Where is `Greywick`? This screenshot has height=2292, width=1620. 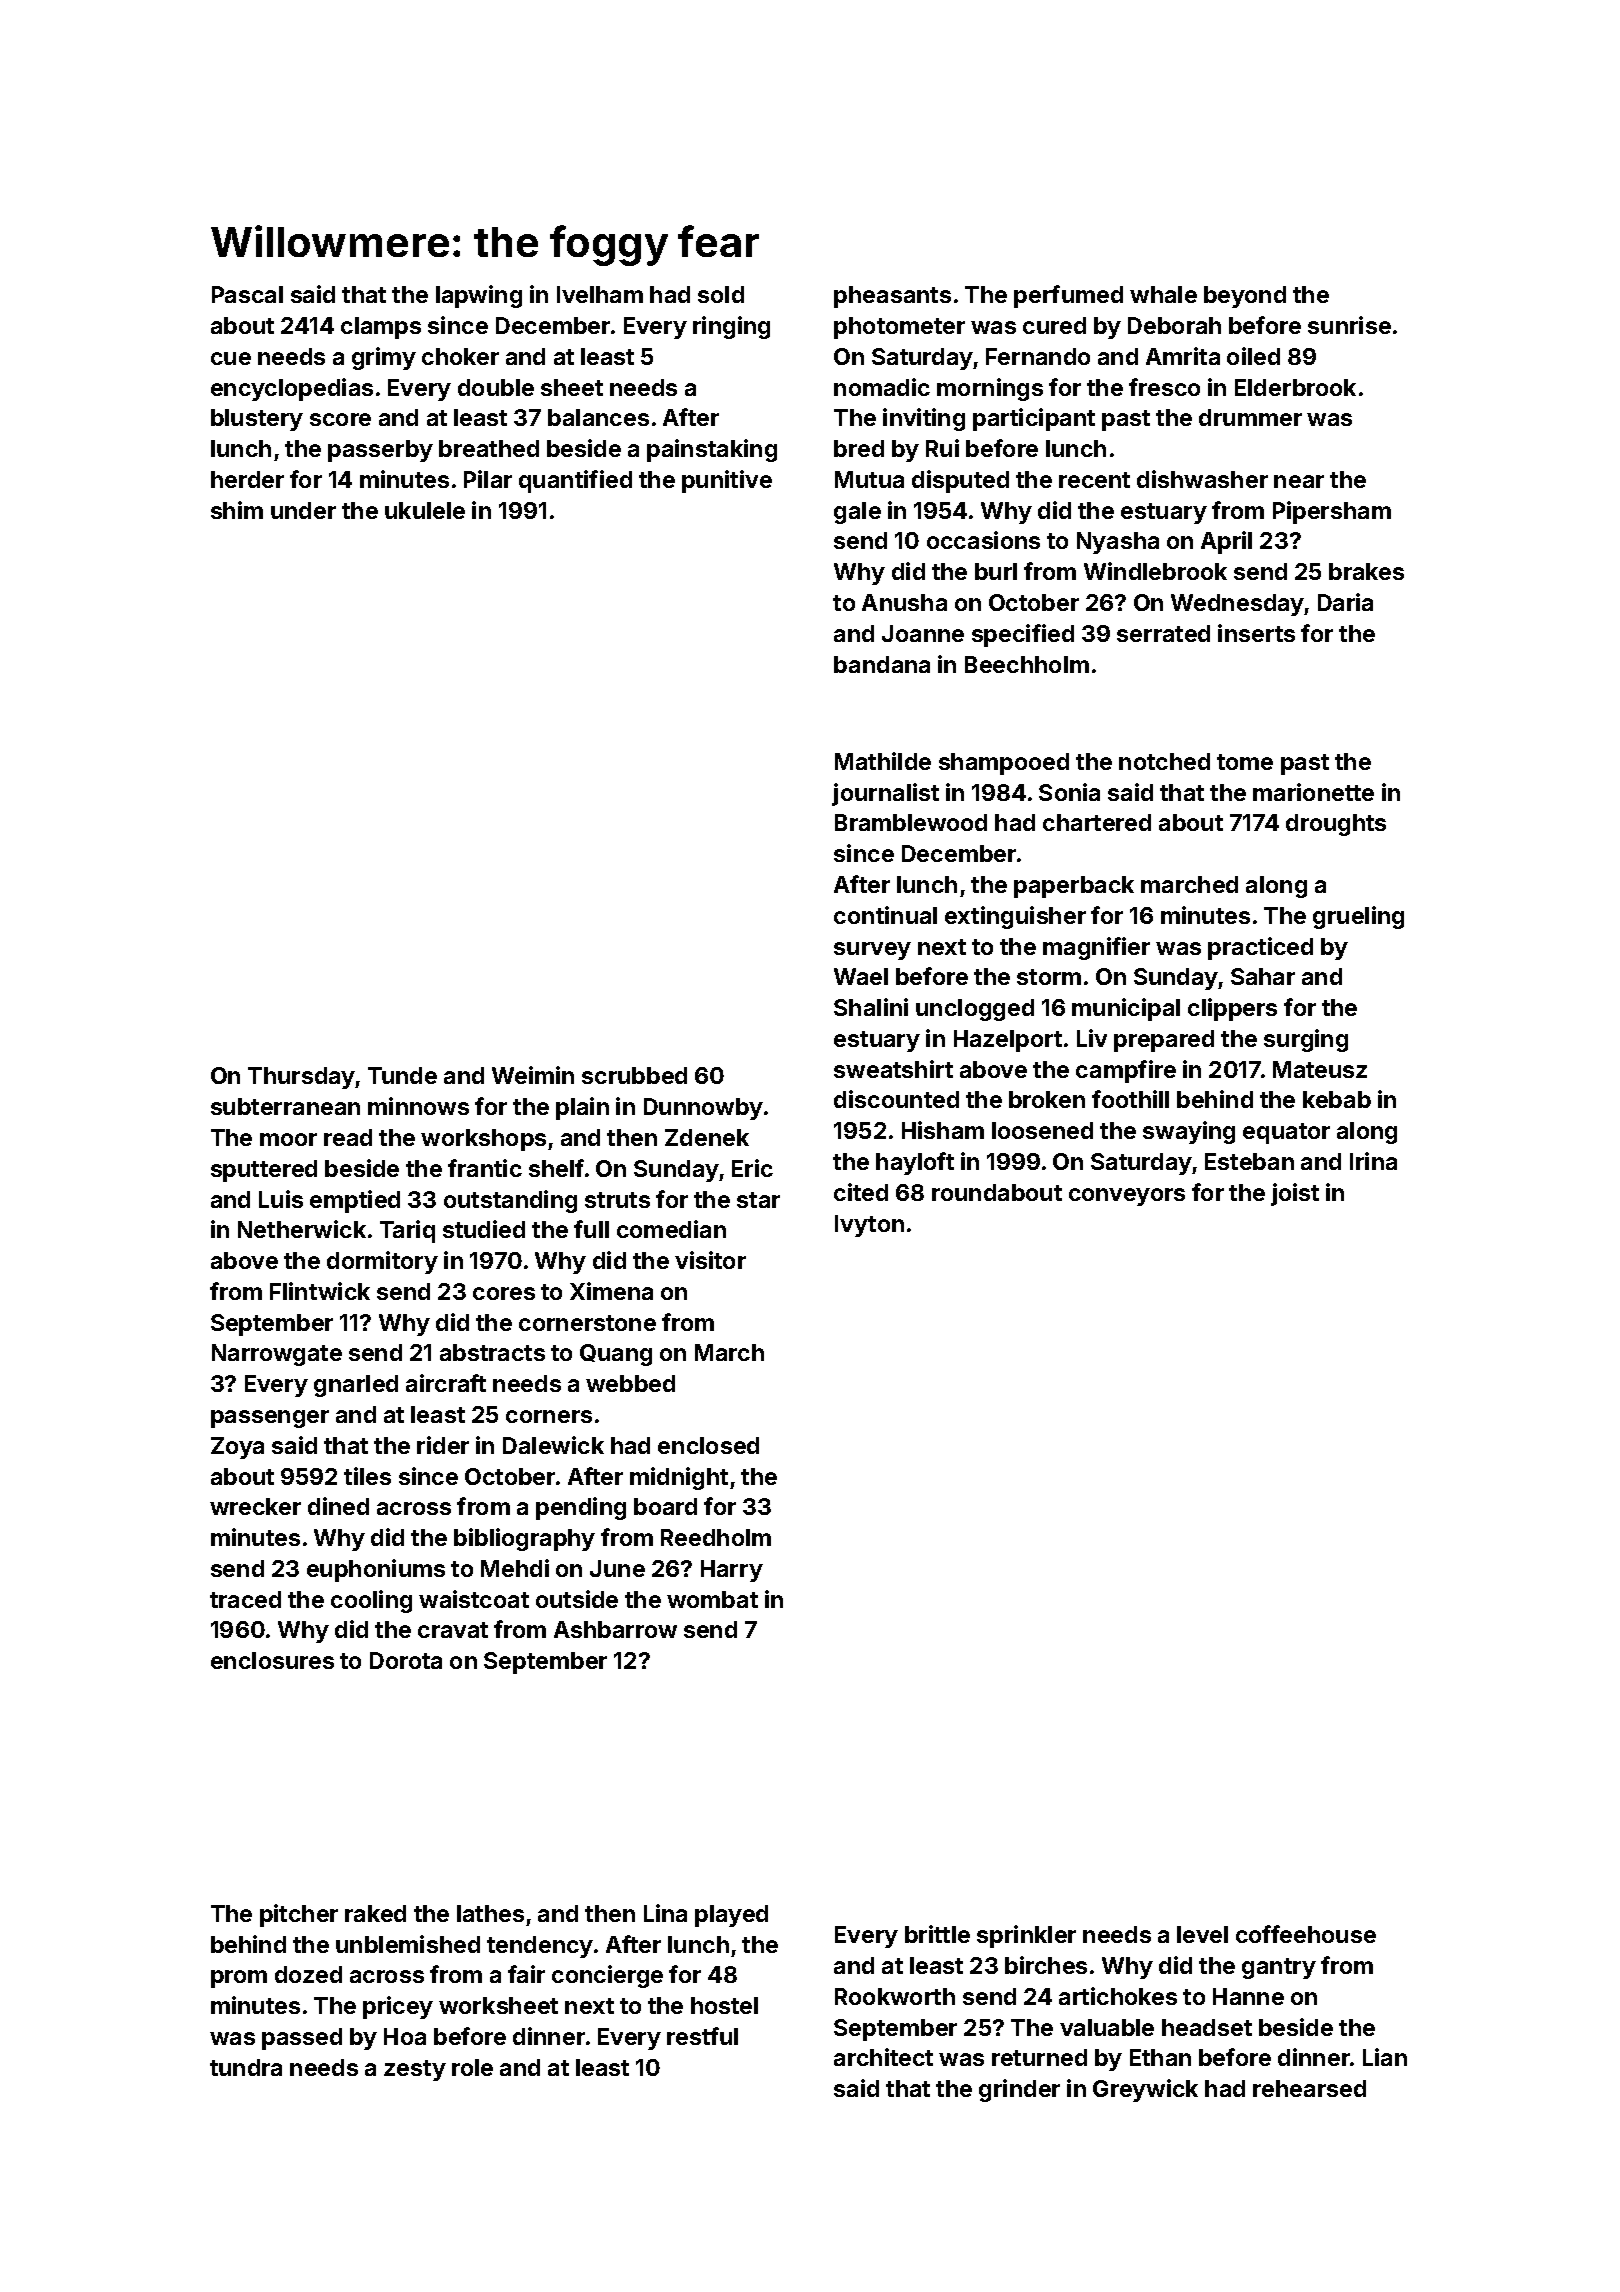
Greywick is located at coordinates (1145, 2090).
